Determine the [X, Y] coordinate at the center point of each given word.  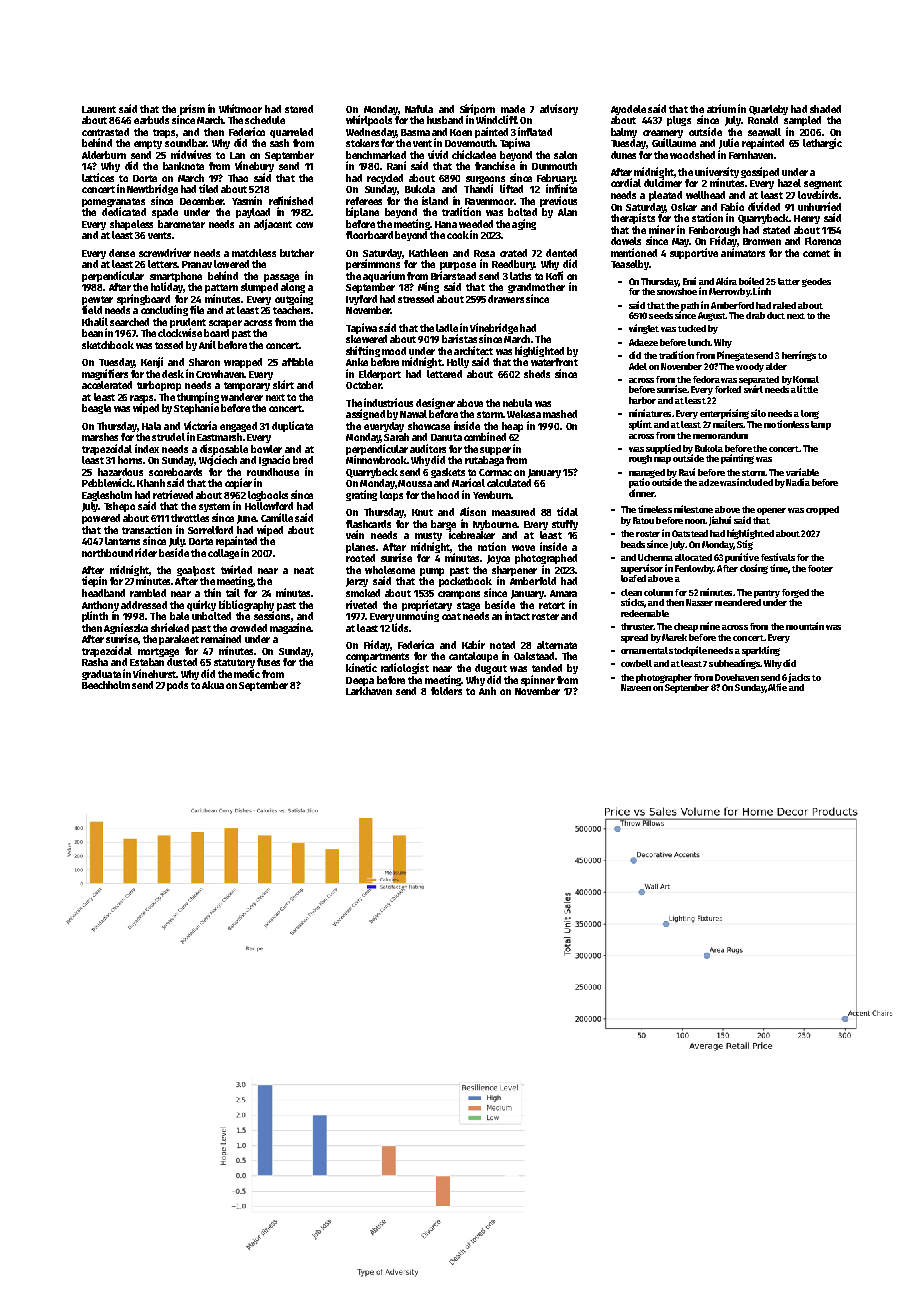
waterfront [554, 362]
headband [103, 593]
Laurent [99, 109]
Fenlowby [694, 569]
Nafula [419, 109]
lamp [821, 425]
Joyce [498, 559]
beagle [96, 409]
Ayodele [628, 110]
